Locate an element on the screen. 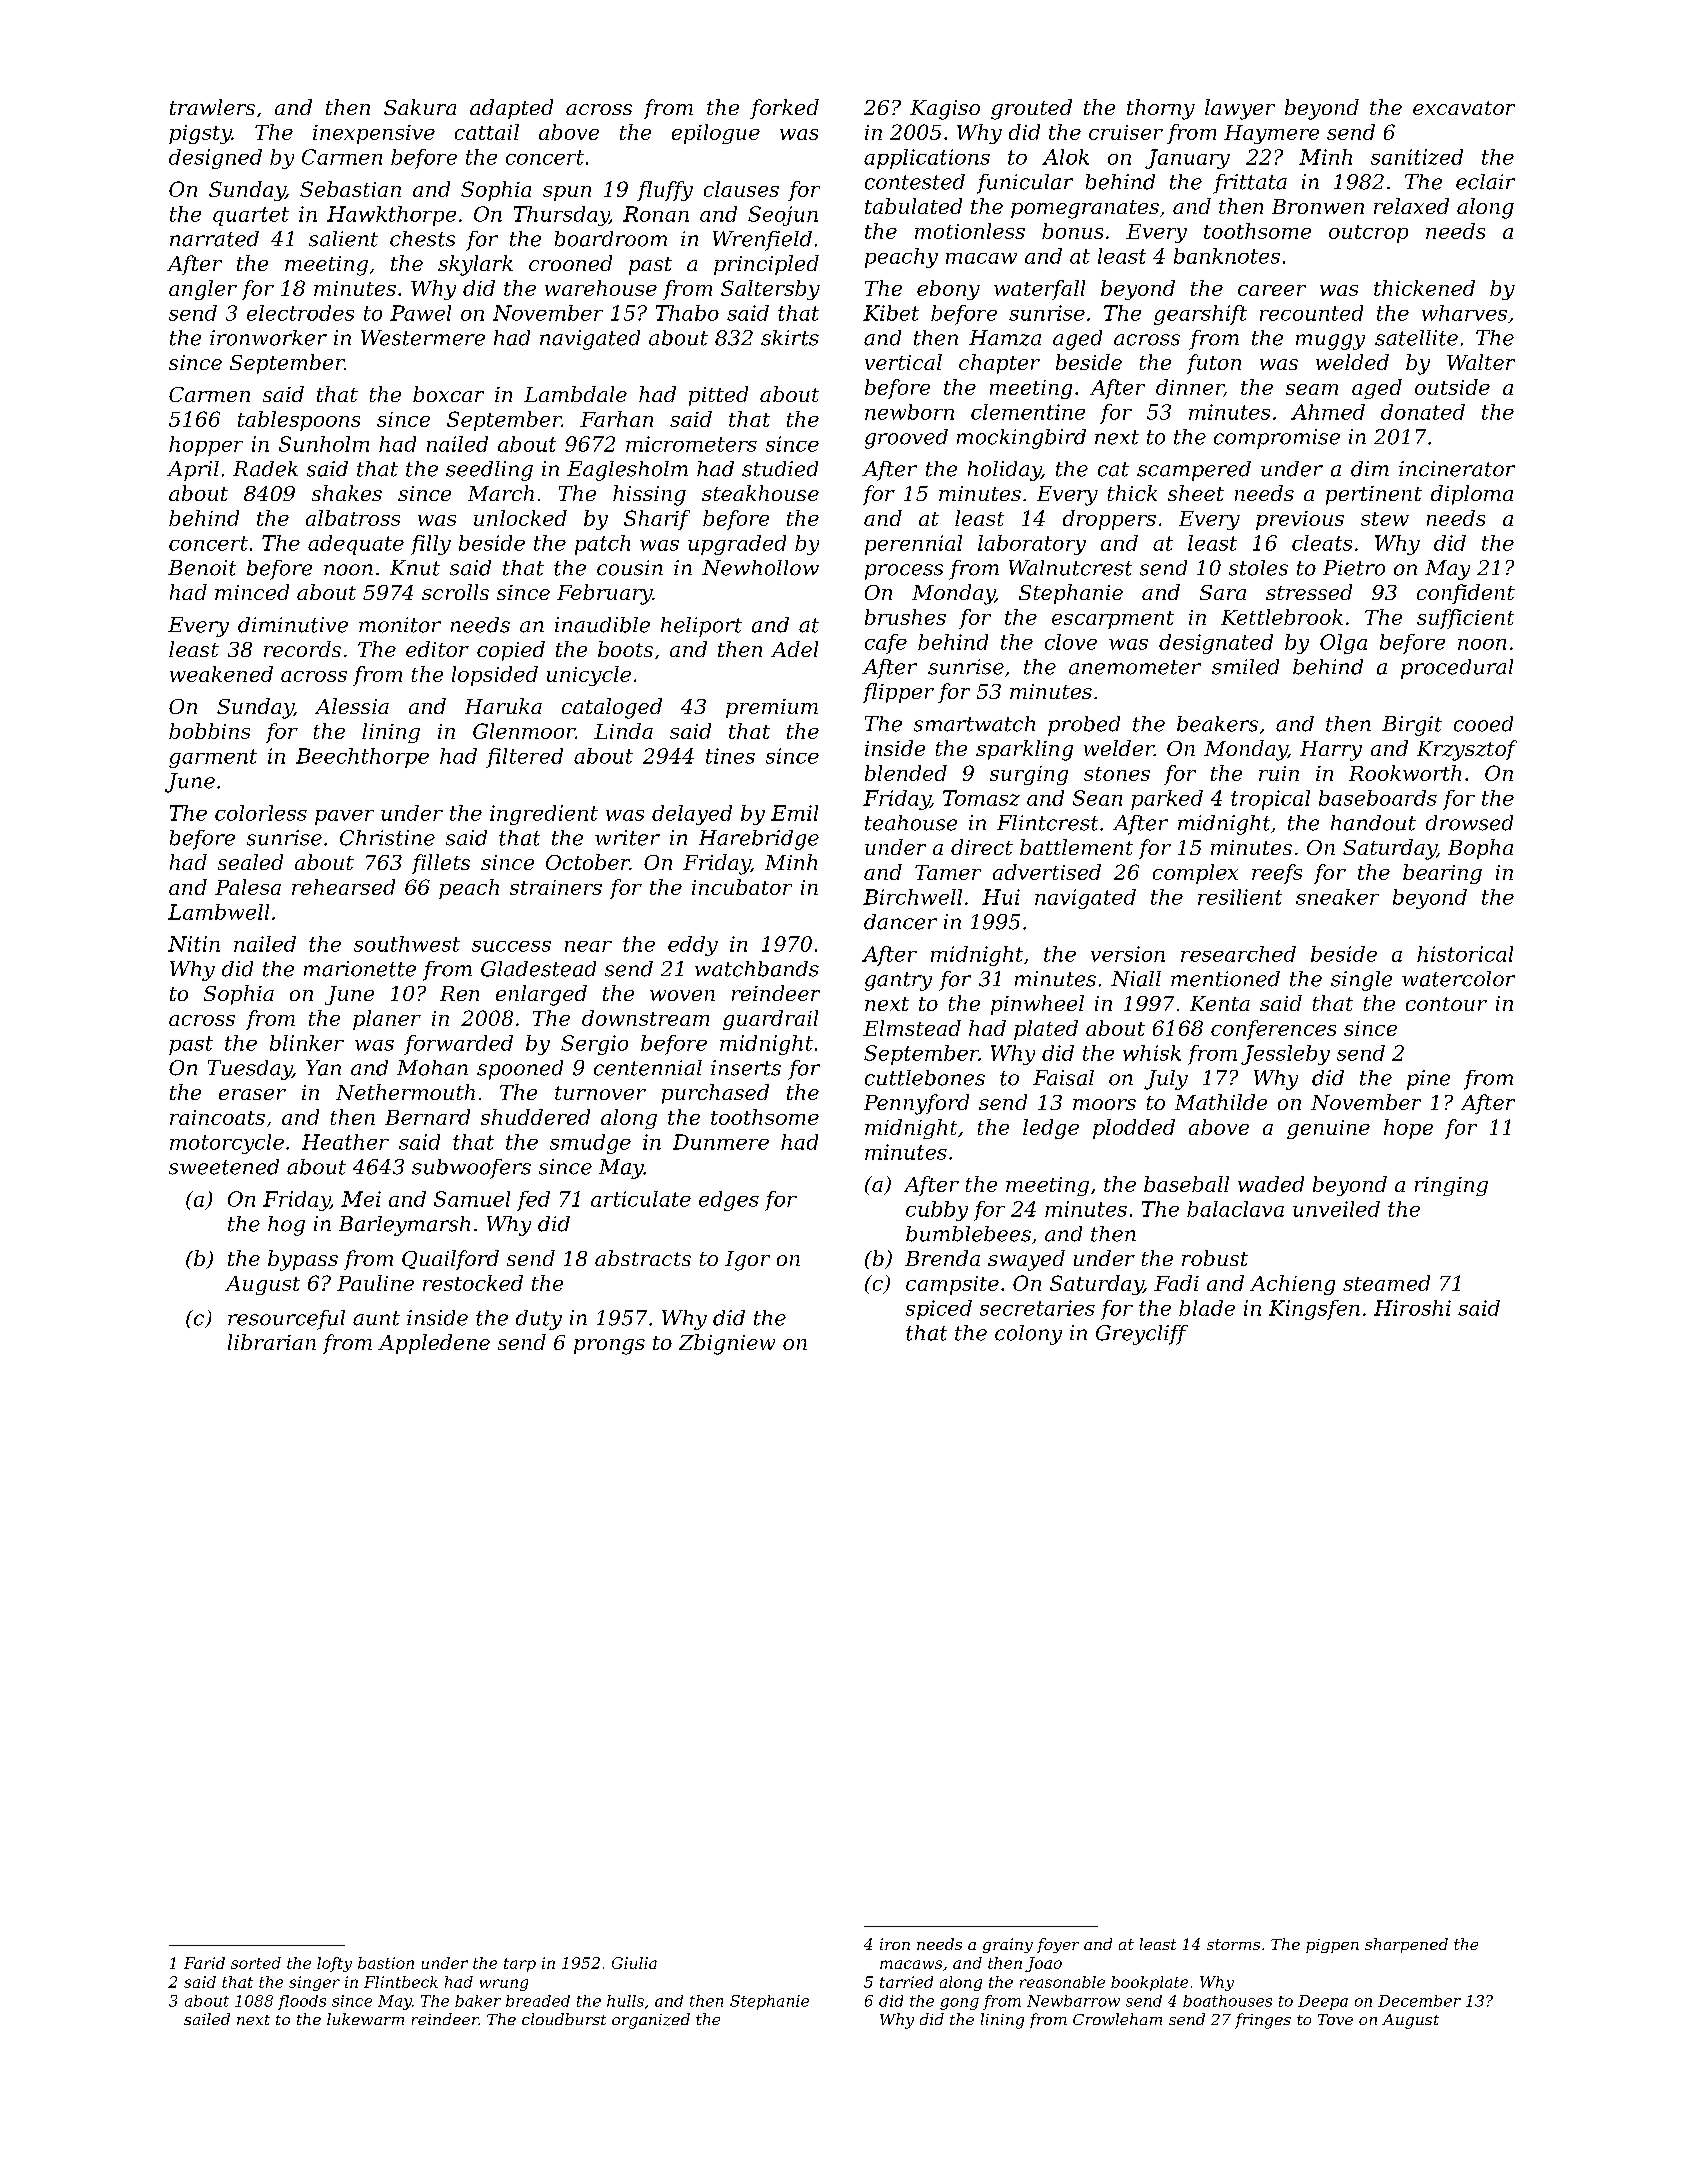 This screenshot has width=1683, height=2178. studied is located at coordinates (780, 469).
